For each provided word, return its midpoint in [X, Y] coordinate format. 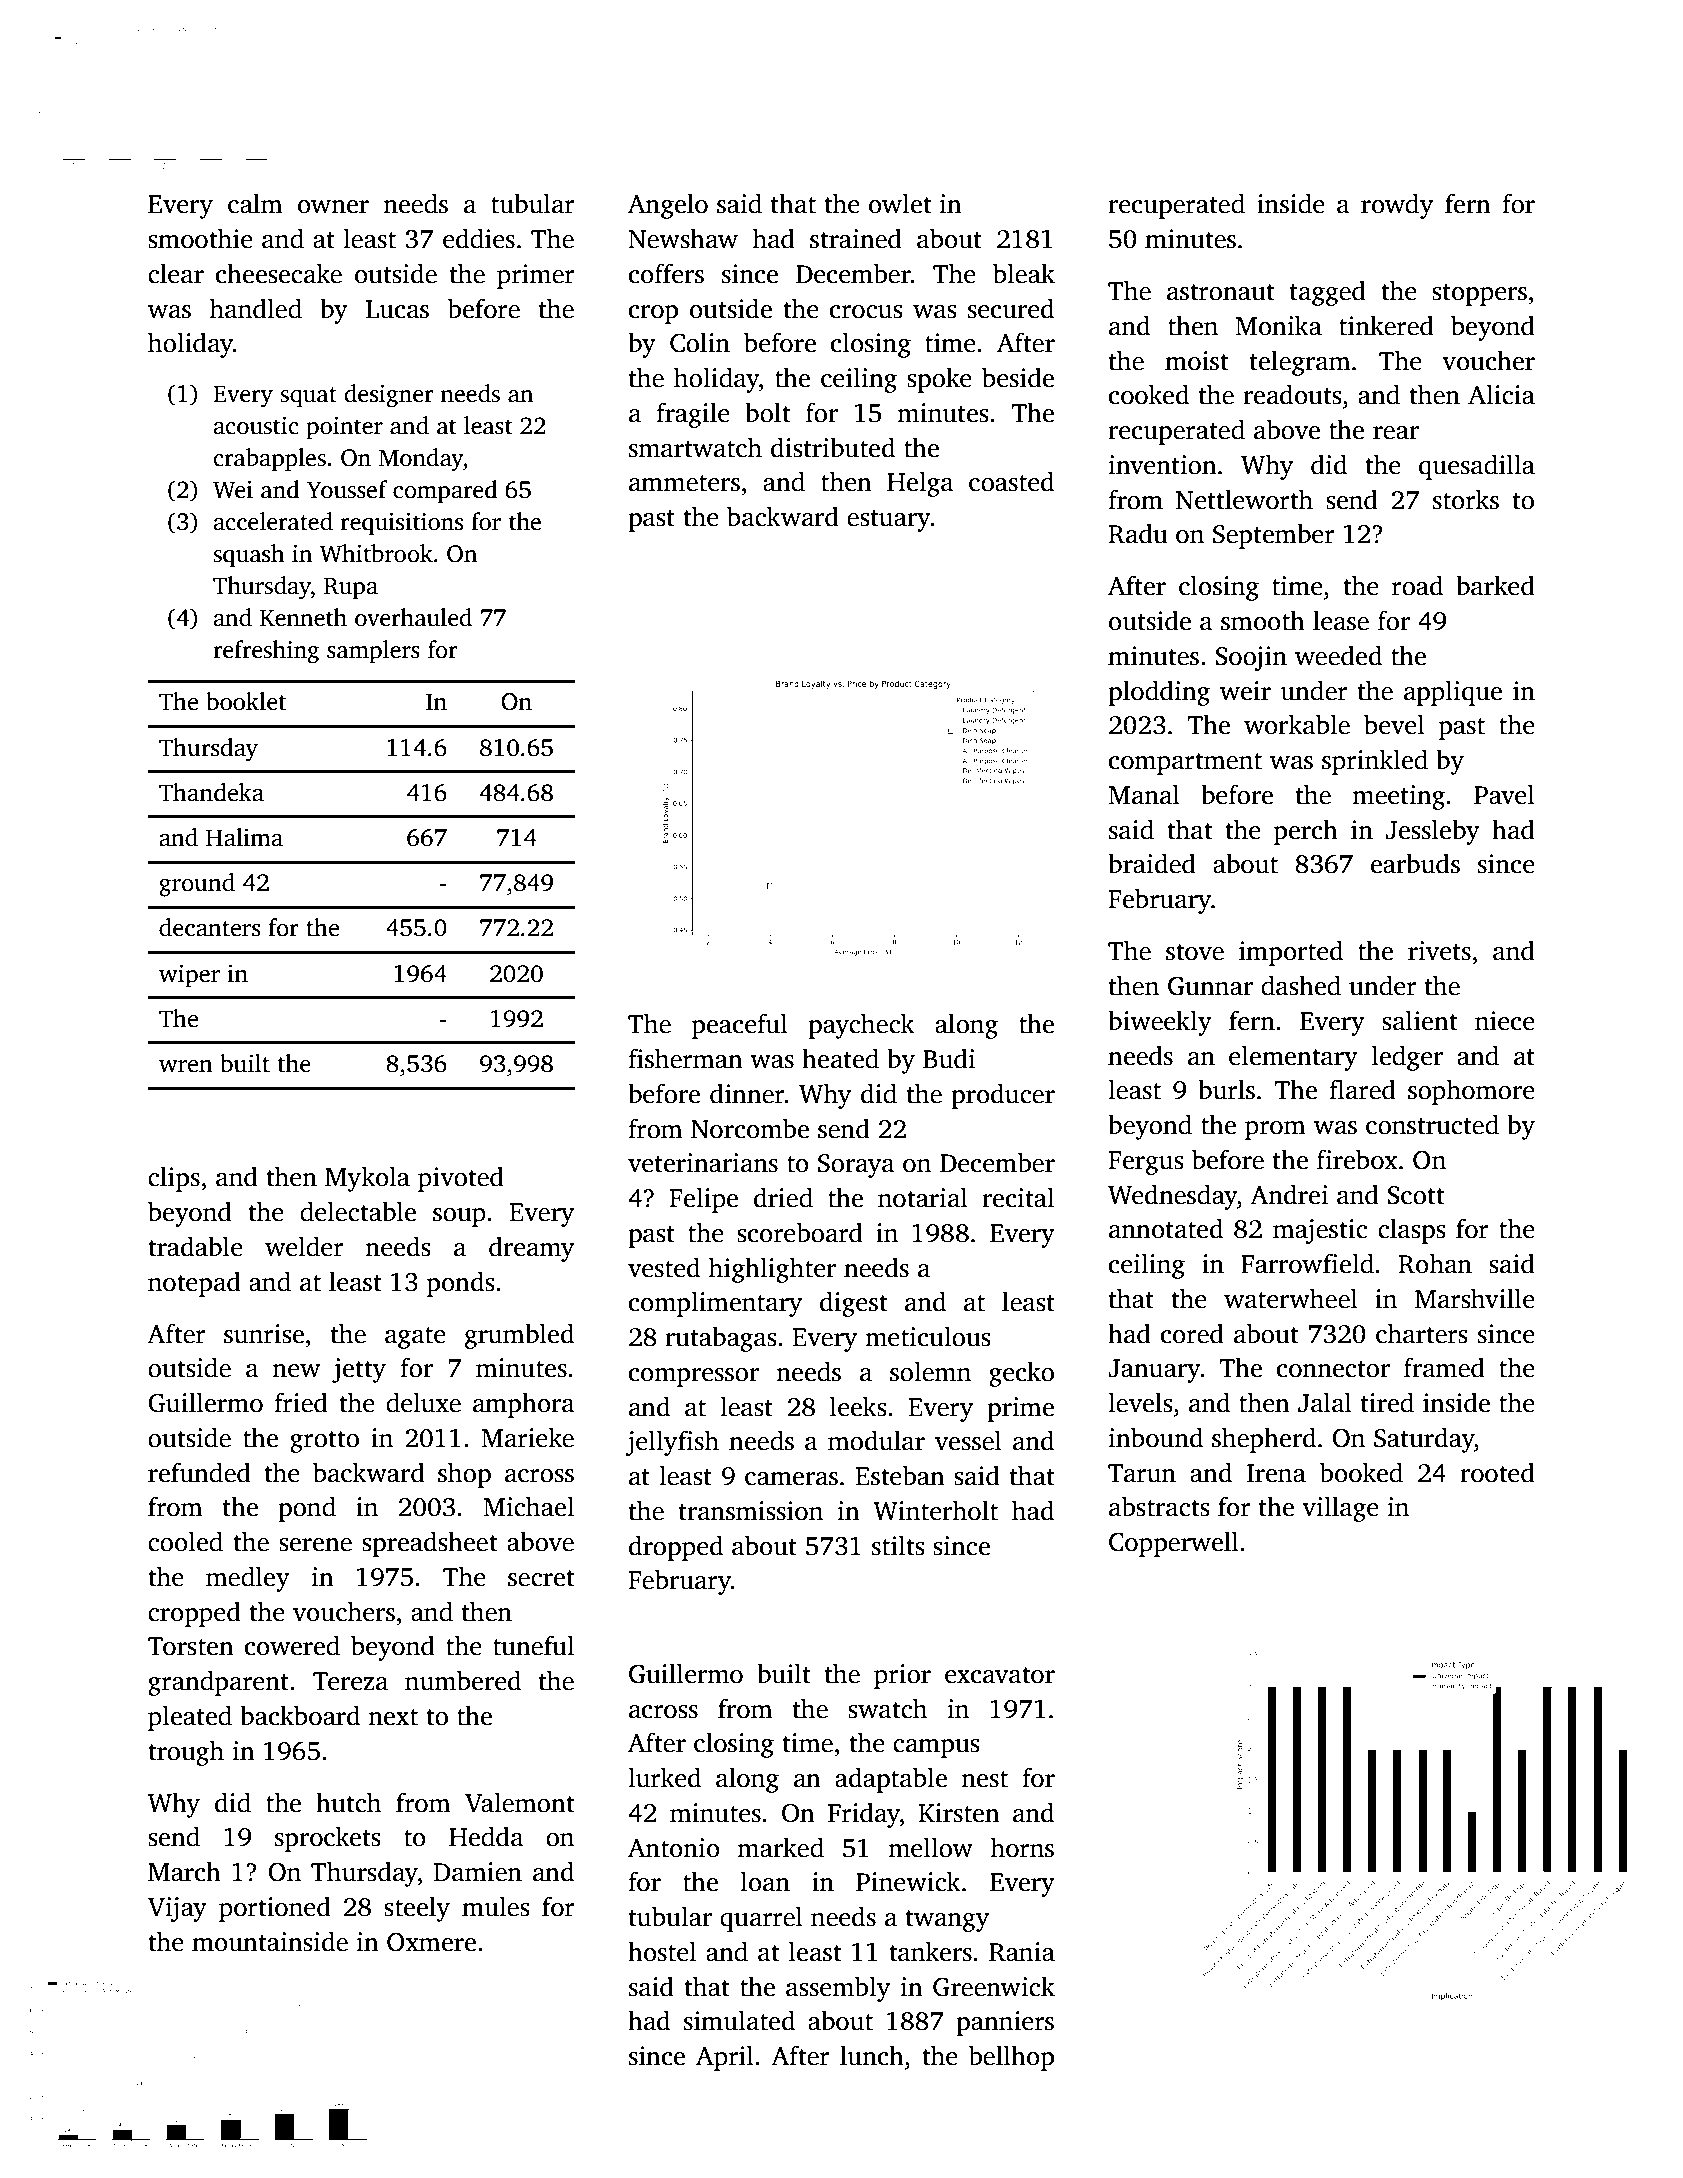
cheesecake [279, 273]
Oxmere [431, 1942]
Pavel [1504, 794]
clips [174, 1179]
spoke [939, 380]
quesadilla [1477, 467]
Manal [1144, 794]
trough [186, 1753]
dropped [676, 1548]
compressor [694, 1377]
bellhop [1011, 2058]
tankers [930, 1951]
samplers [373, 652]
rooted [1497, 1472]
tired [1387, 1402]
